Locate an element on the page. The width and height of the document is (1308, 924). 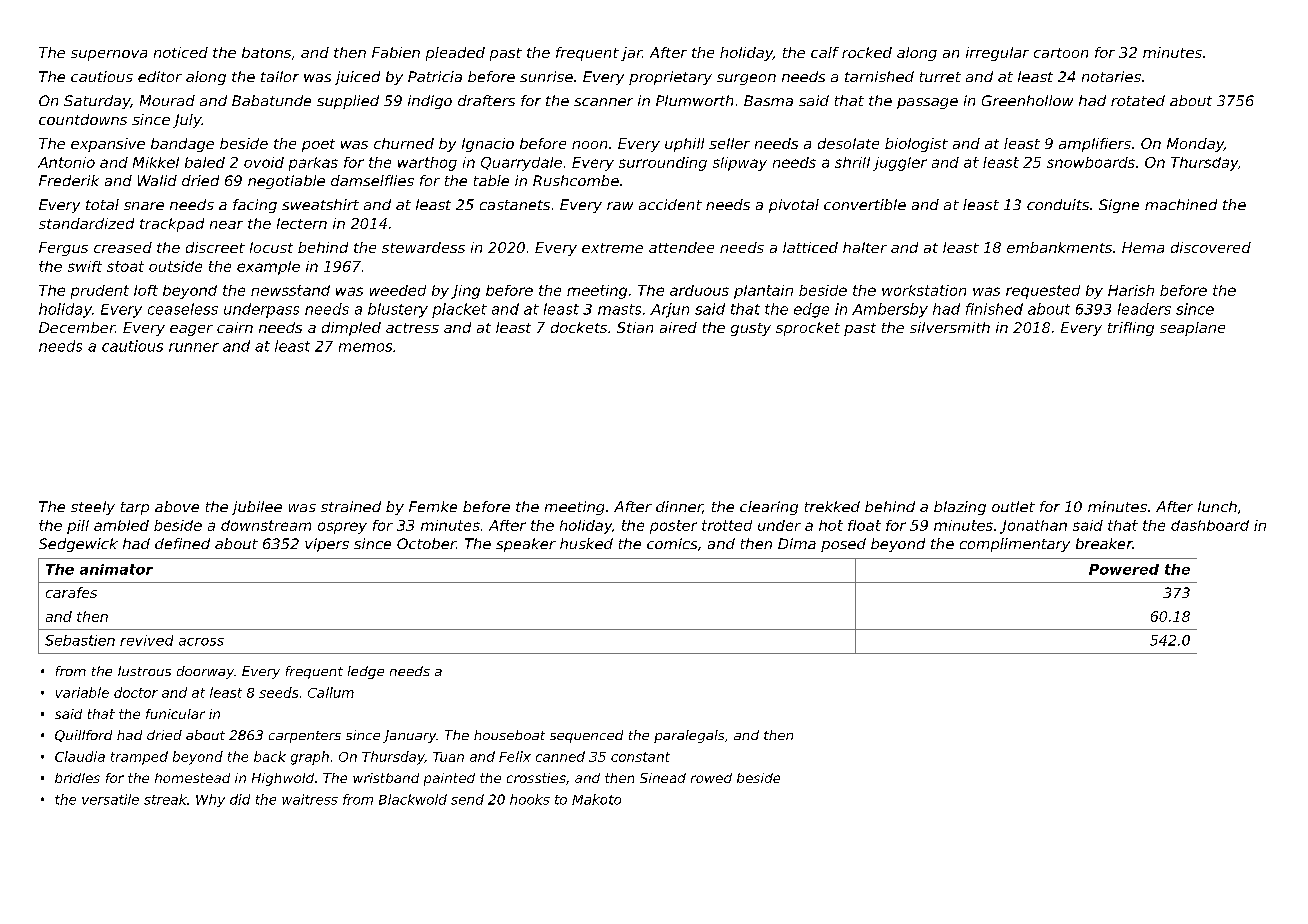
sequenced is located at coordinates (586, 736).
